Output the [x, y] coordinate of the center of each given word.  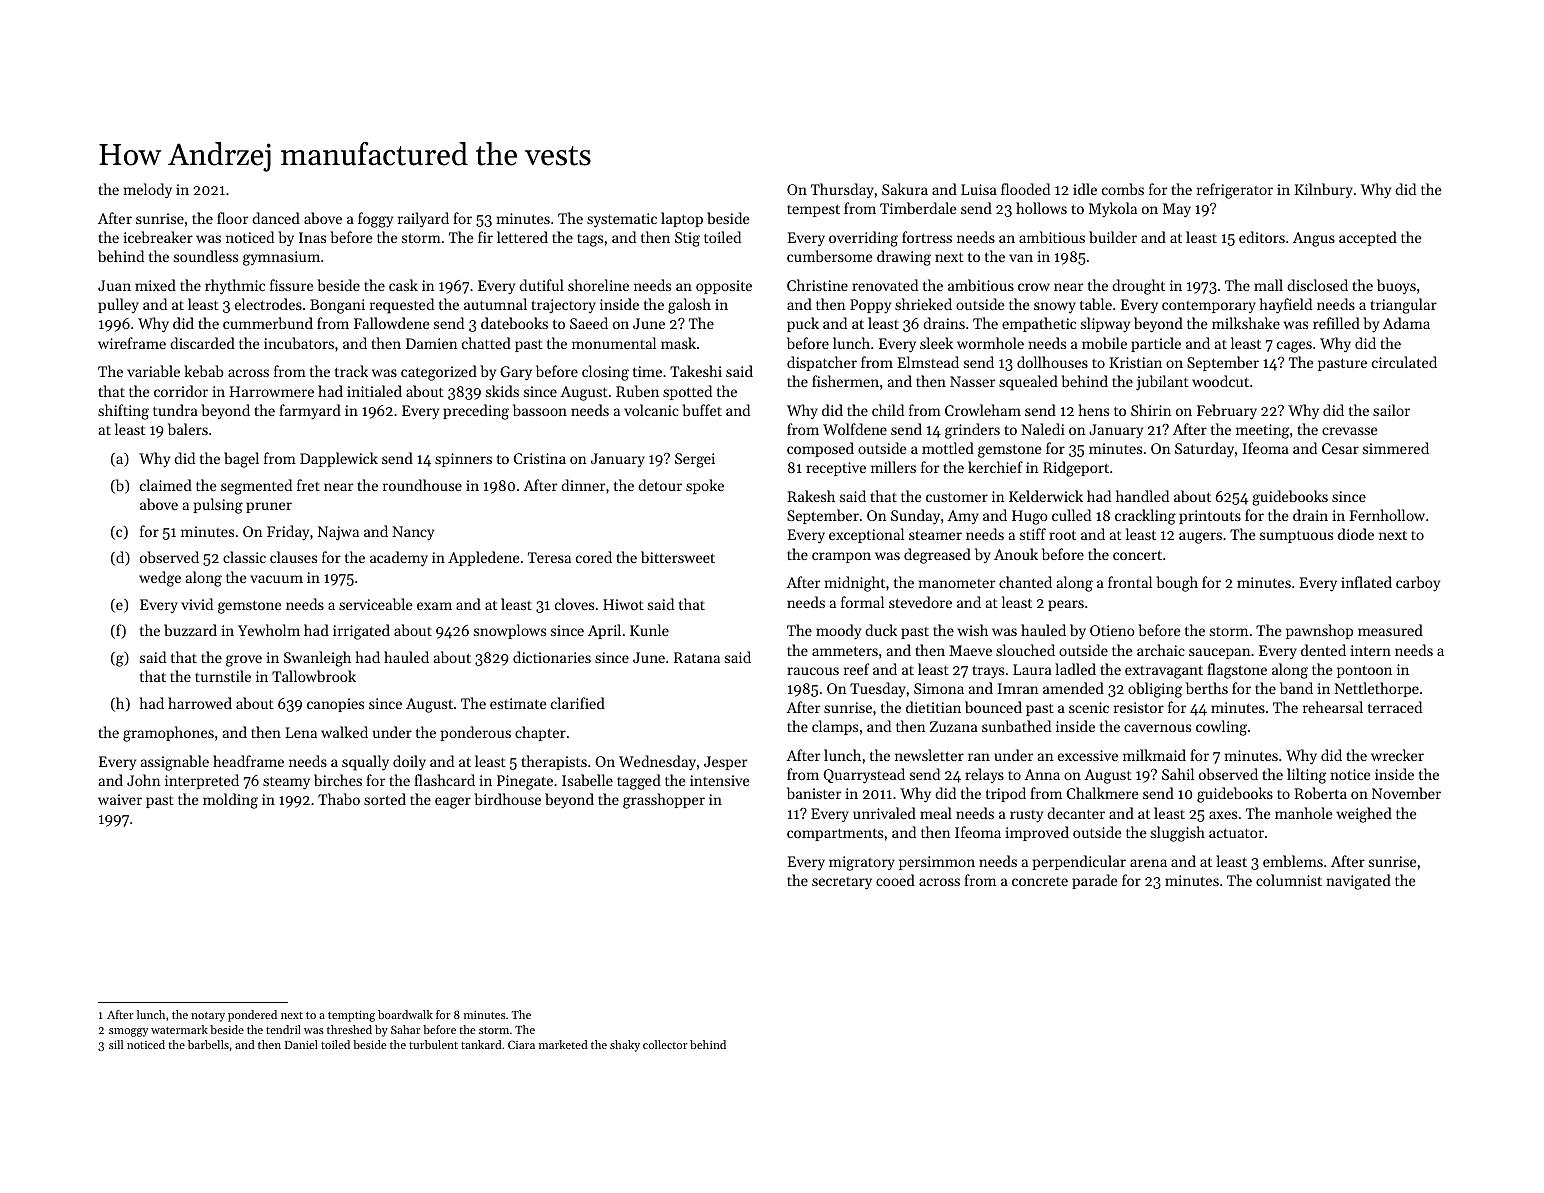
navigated [1358, 882]
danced [276, 218]
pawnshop [1319, 631]
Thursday [842, 190]
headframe [248, 761]
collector [665, 1044]
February [1227, 412]
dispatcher [822, 363]
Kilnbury [1323, 190]
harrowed [200, 703]
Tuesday [878, 689]
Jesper [725, 763]
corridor [181, 391]
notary [208, 1017]
